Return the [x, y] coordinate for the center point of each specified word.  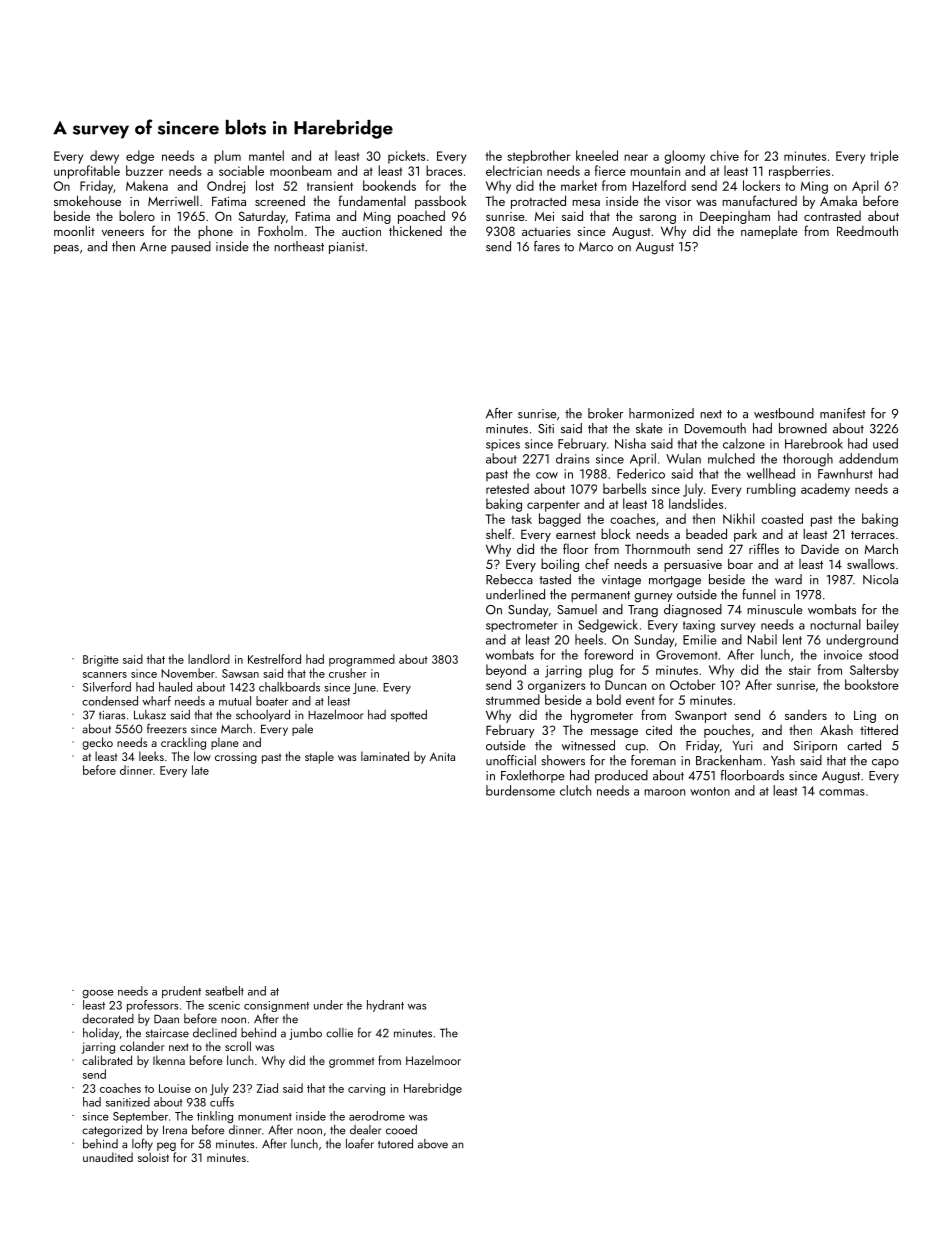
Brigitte [101, 661]
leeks [151, 756]
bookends [389, 185]
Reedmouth [867, 230]
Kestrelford [274, 659]
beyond [506, 671]
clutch [575, 790]
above [433, 1144]
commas [842, 792]
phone [215, 232]
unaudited [108, 1157]
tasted [555, 579]
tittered [879, 729]
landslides [696, 503]
